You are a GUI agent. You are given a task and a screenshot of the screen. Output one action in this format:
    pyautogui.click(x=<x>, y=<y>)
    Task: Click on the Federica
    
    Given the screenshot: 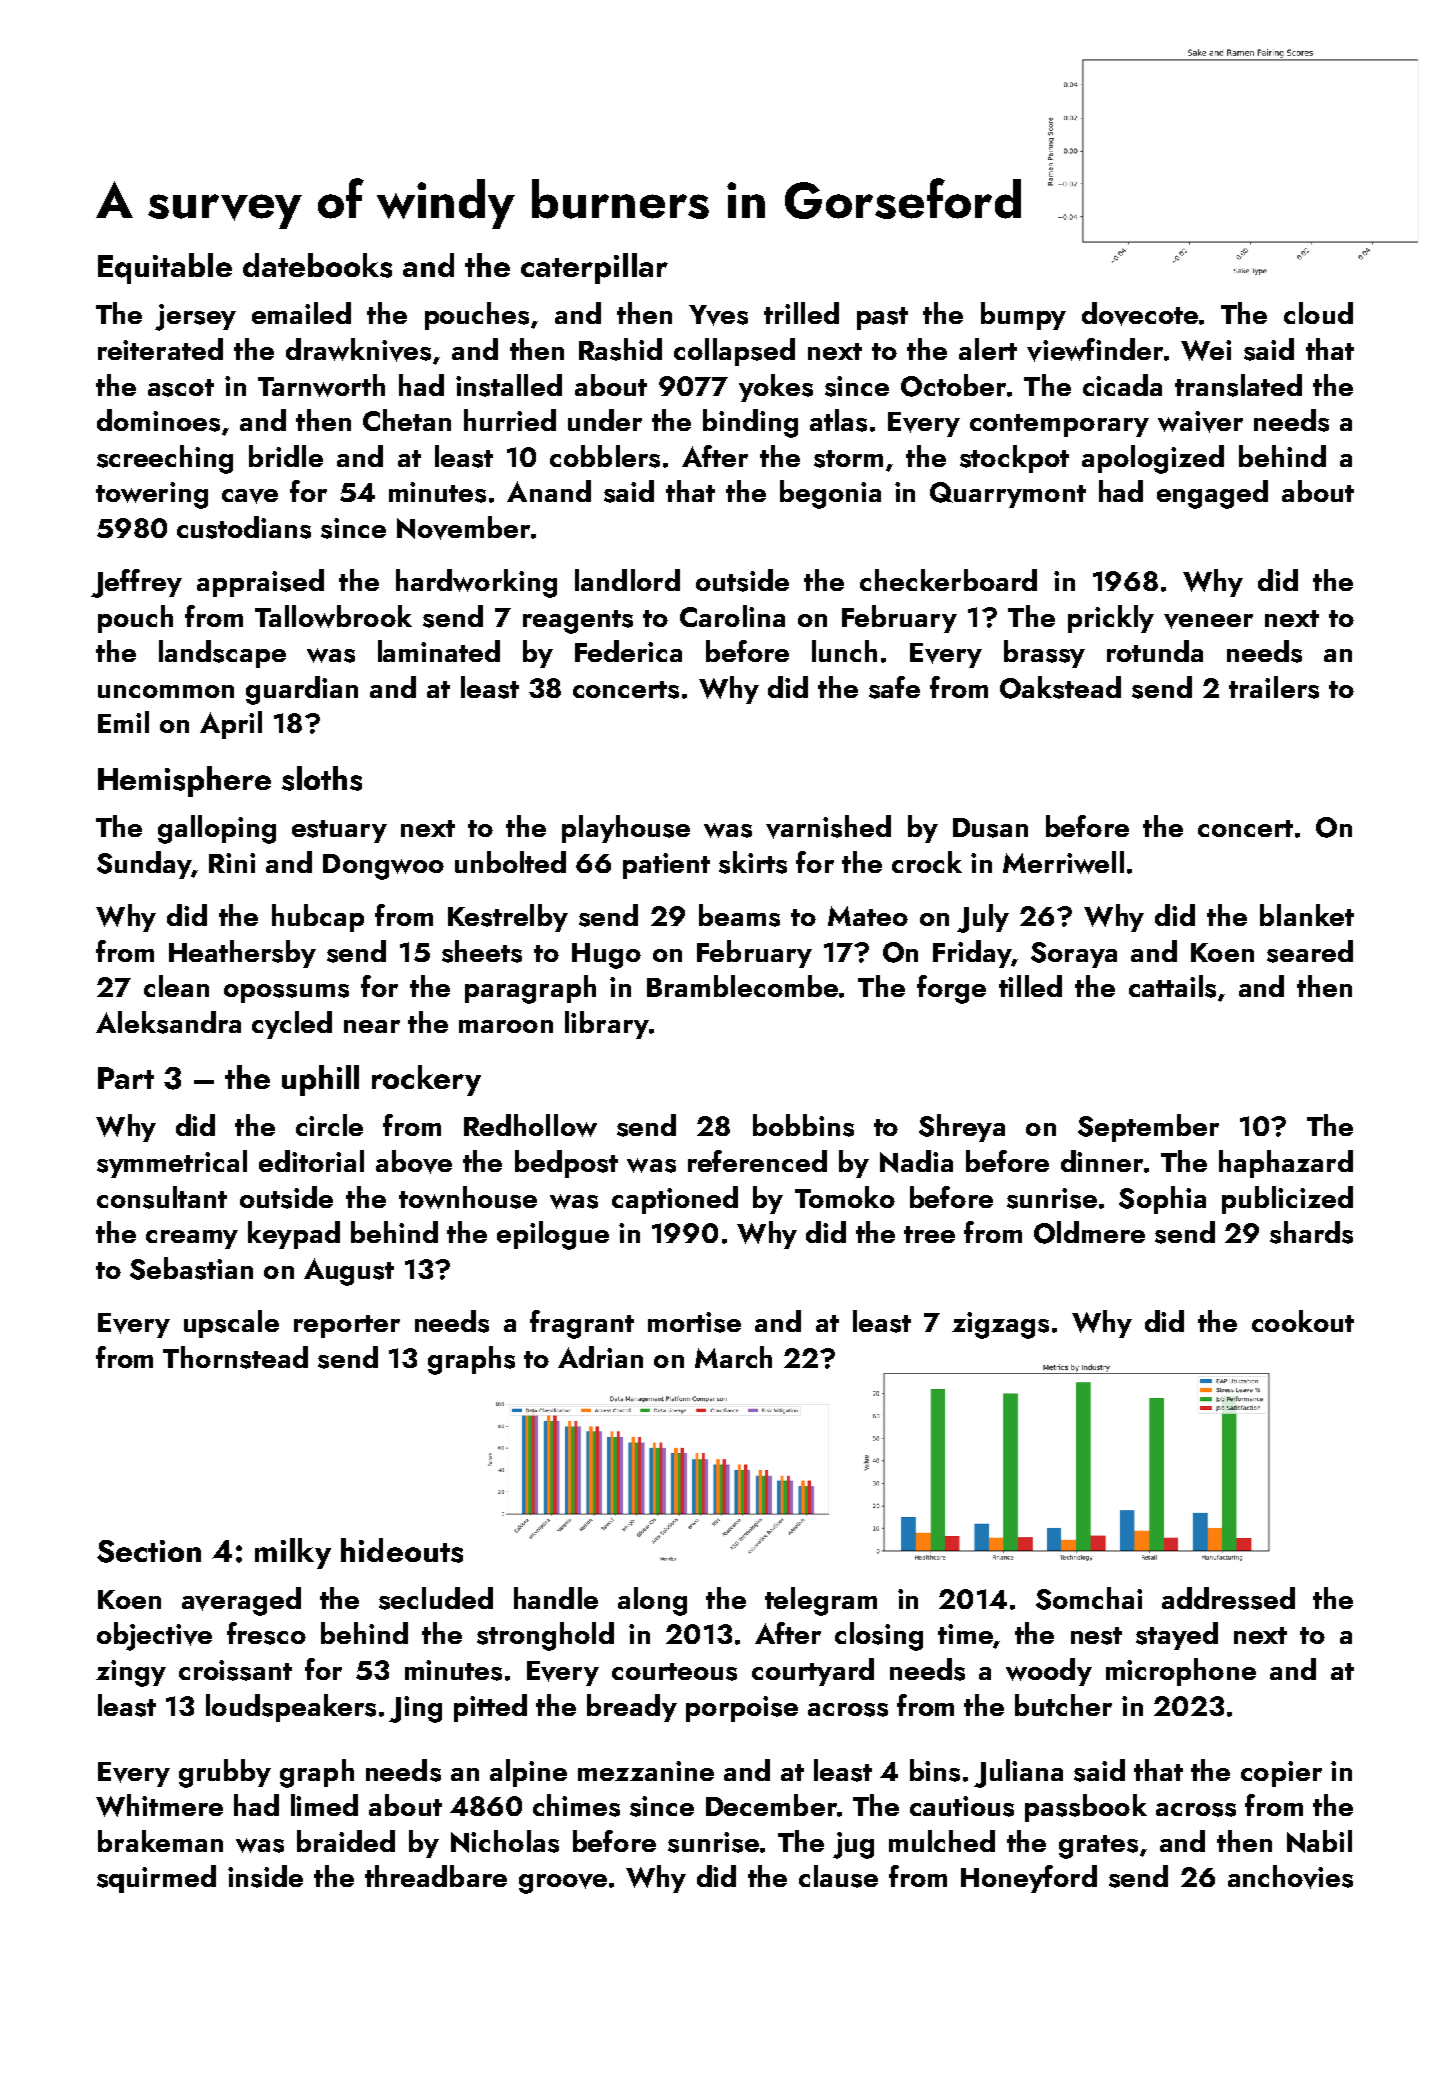 What is the action you would take?
    pyautogui.click(x=628, y=651)
